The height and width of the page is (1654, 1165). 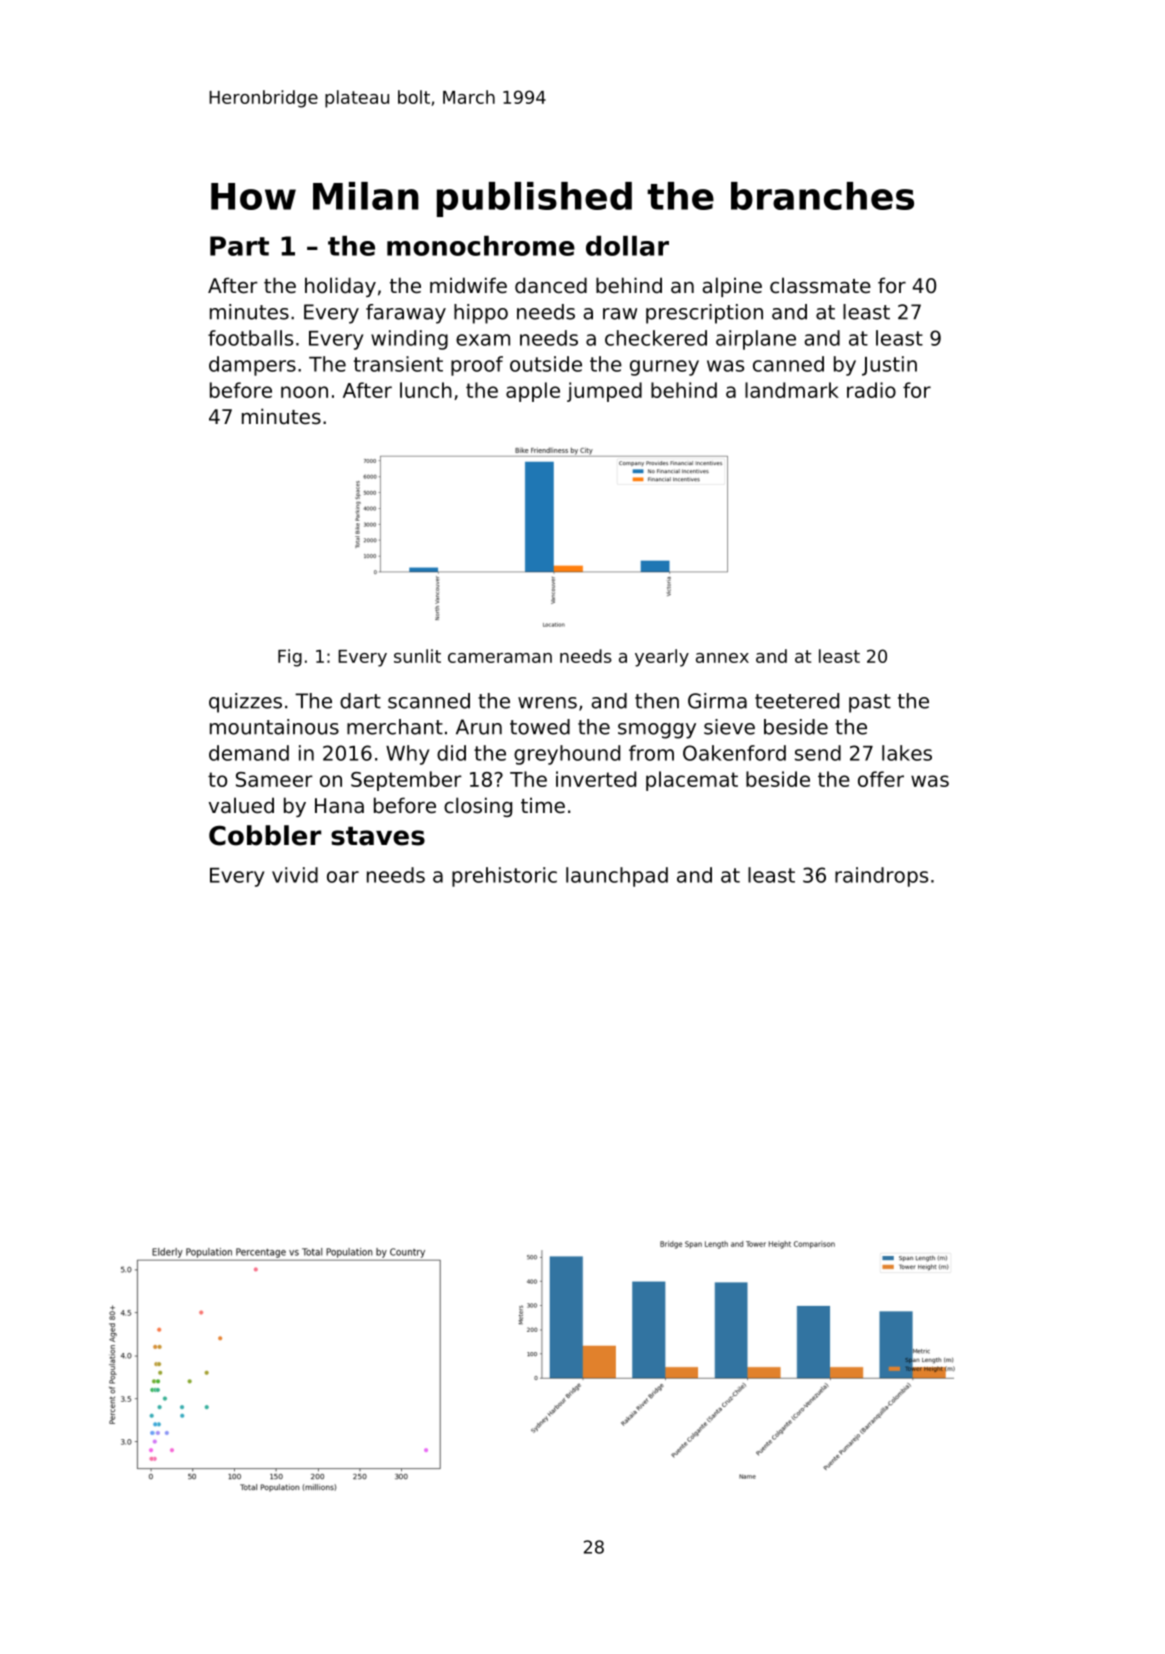 I want to click on launchpad, so click(x=617, y=877).
